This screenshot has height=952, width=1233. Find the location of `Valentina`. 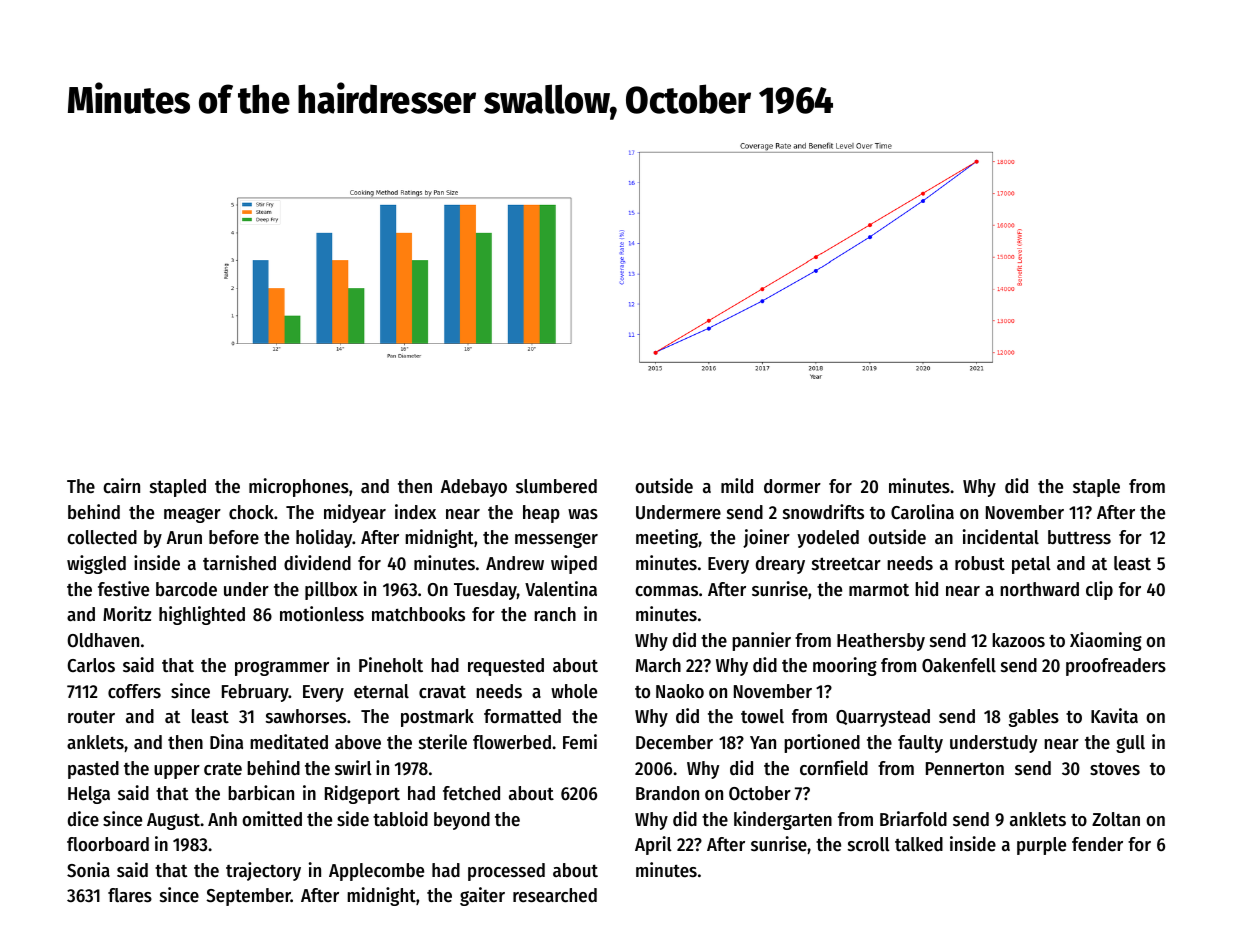

Valentina is located at coordinates (561, 589).
